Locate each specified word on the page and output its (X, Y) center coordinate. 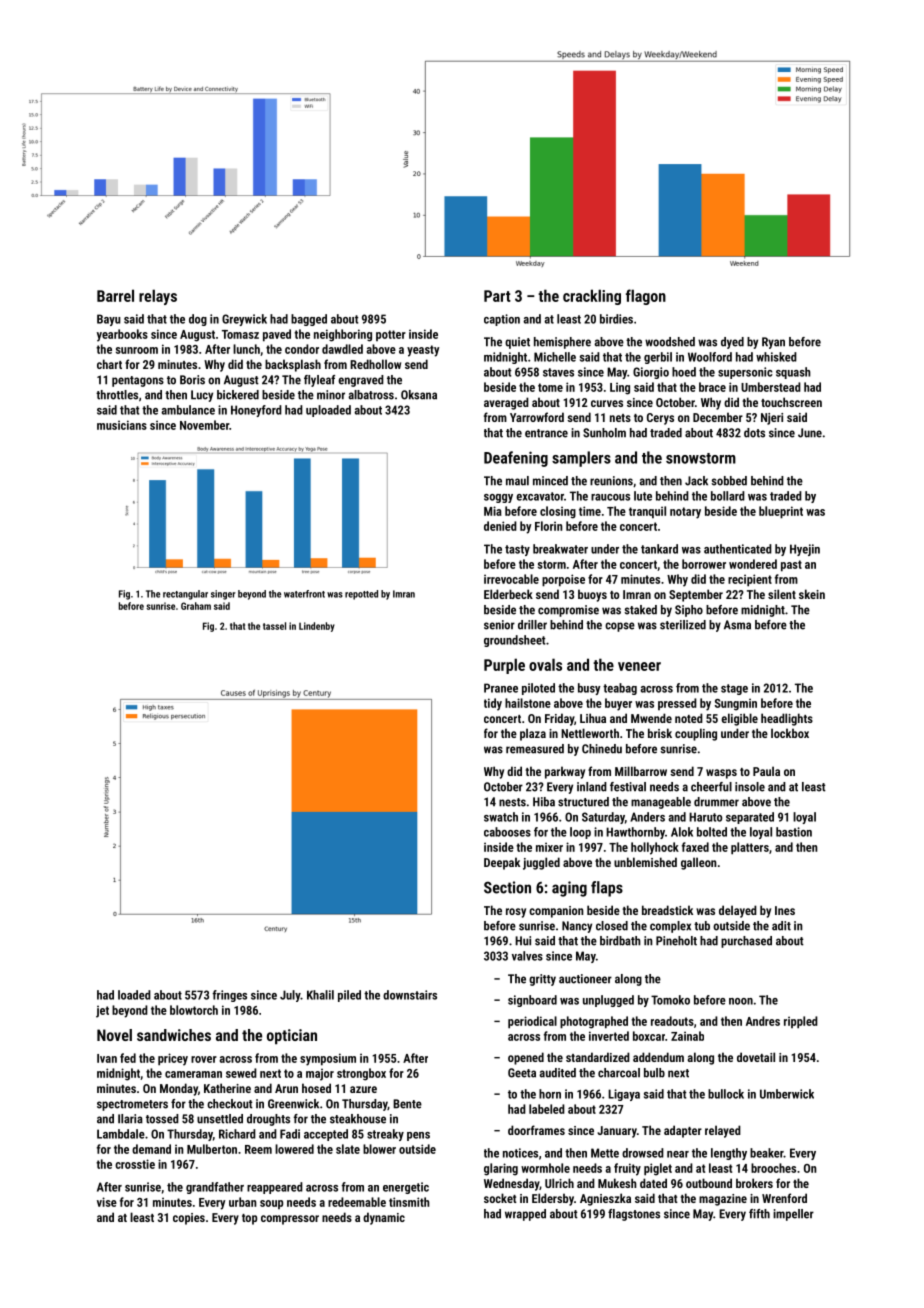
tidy (493, 704)
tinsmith (409, 1202)
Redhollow (375, 364)
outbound (709, 1183)
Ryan (773, 343)
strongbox (361, 1074)
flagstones (634, 1215)
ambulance (188, 410)
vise (107, 1202)
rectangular (185, 595)
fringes (229, 996)
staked (640, 610)
